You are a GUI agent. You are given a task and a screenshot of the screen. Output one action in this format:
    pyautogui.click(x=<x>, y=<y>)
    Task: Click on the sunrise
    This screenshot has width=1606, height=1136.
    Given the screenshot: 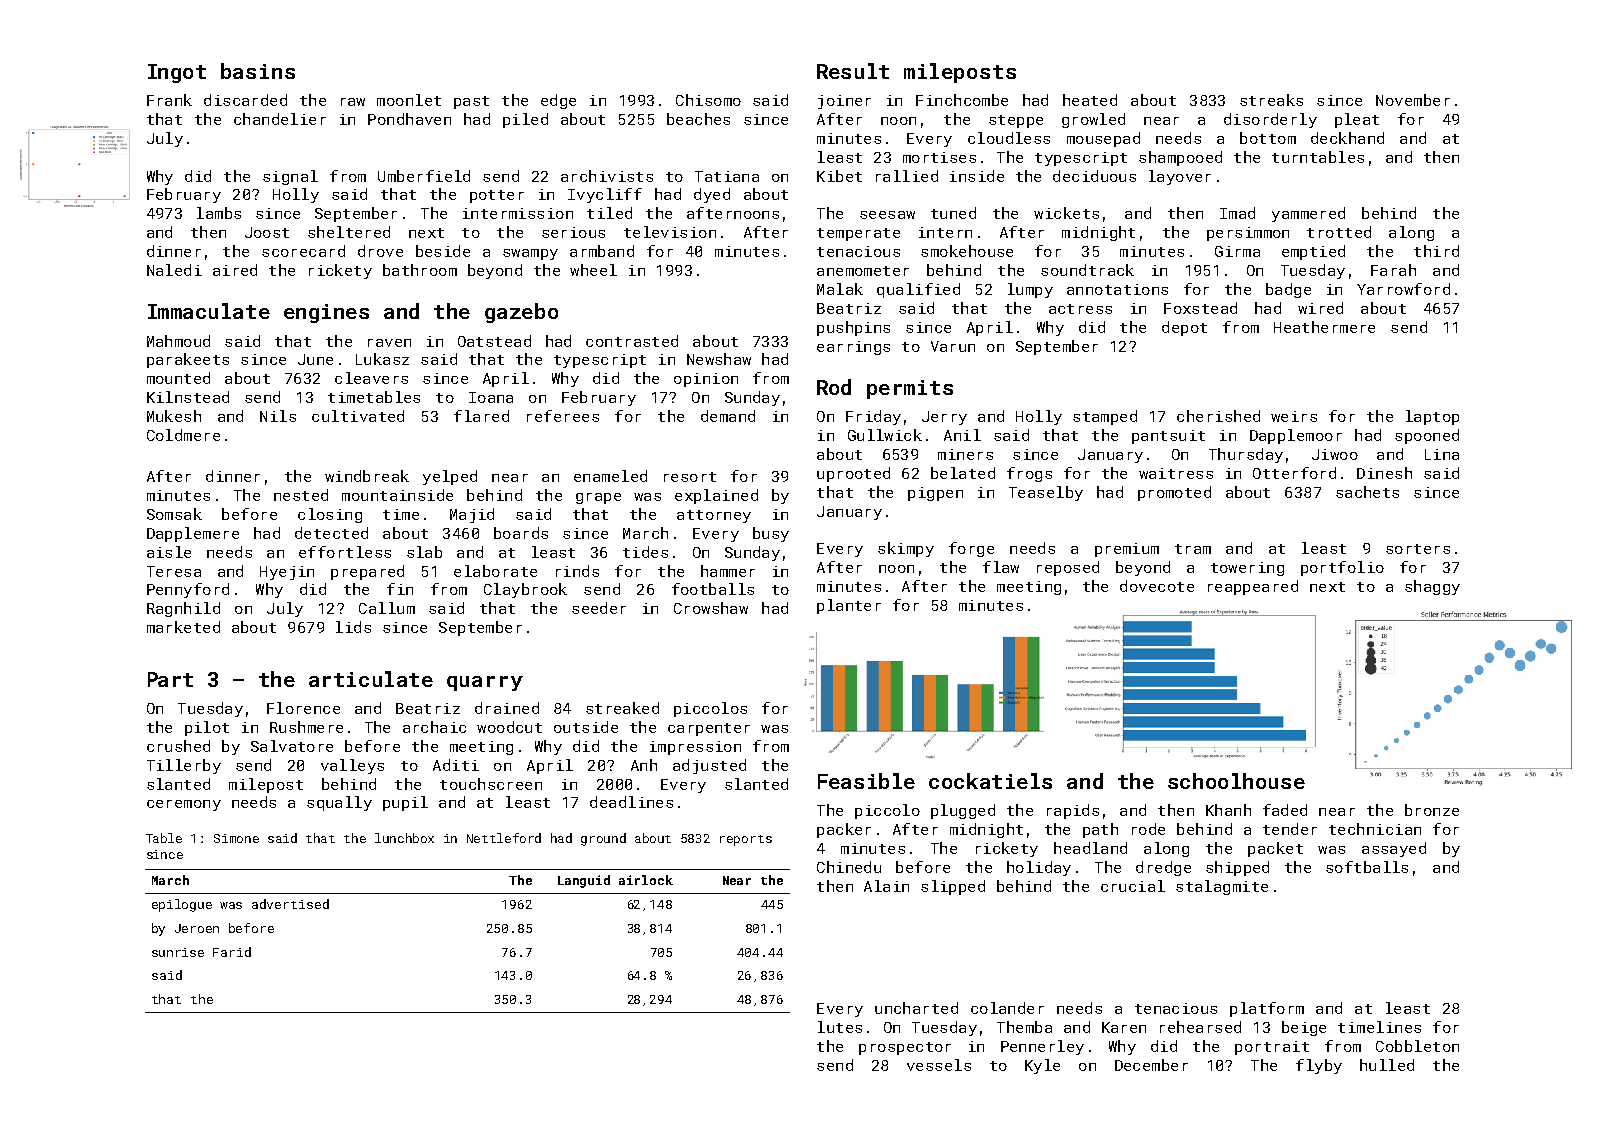 What is the action you would take?
    pyautogui.click(x=178, y=952)
